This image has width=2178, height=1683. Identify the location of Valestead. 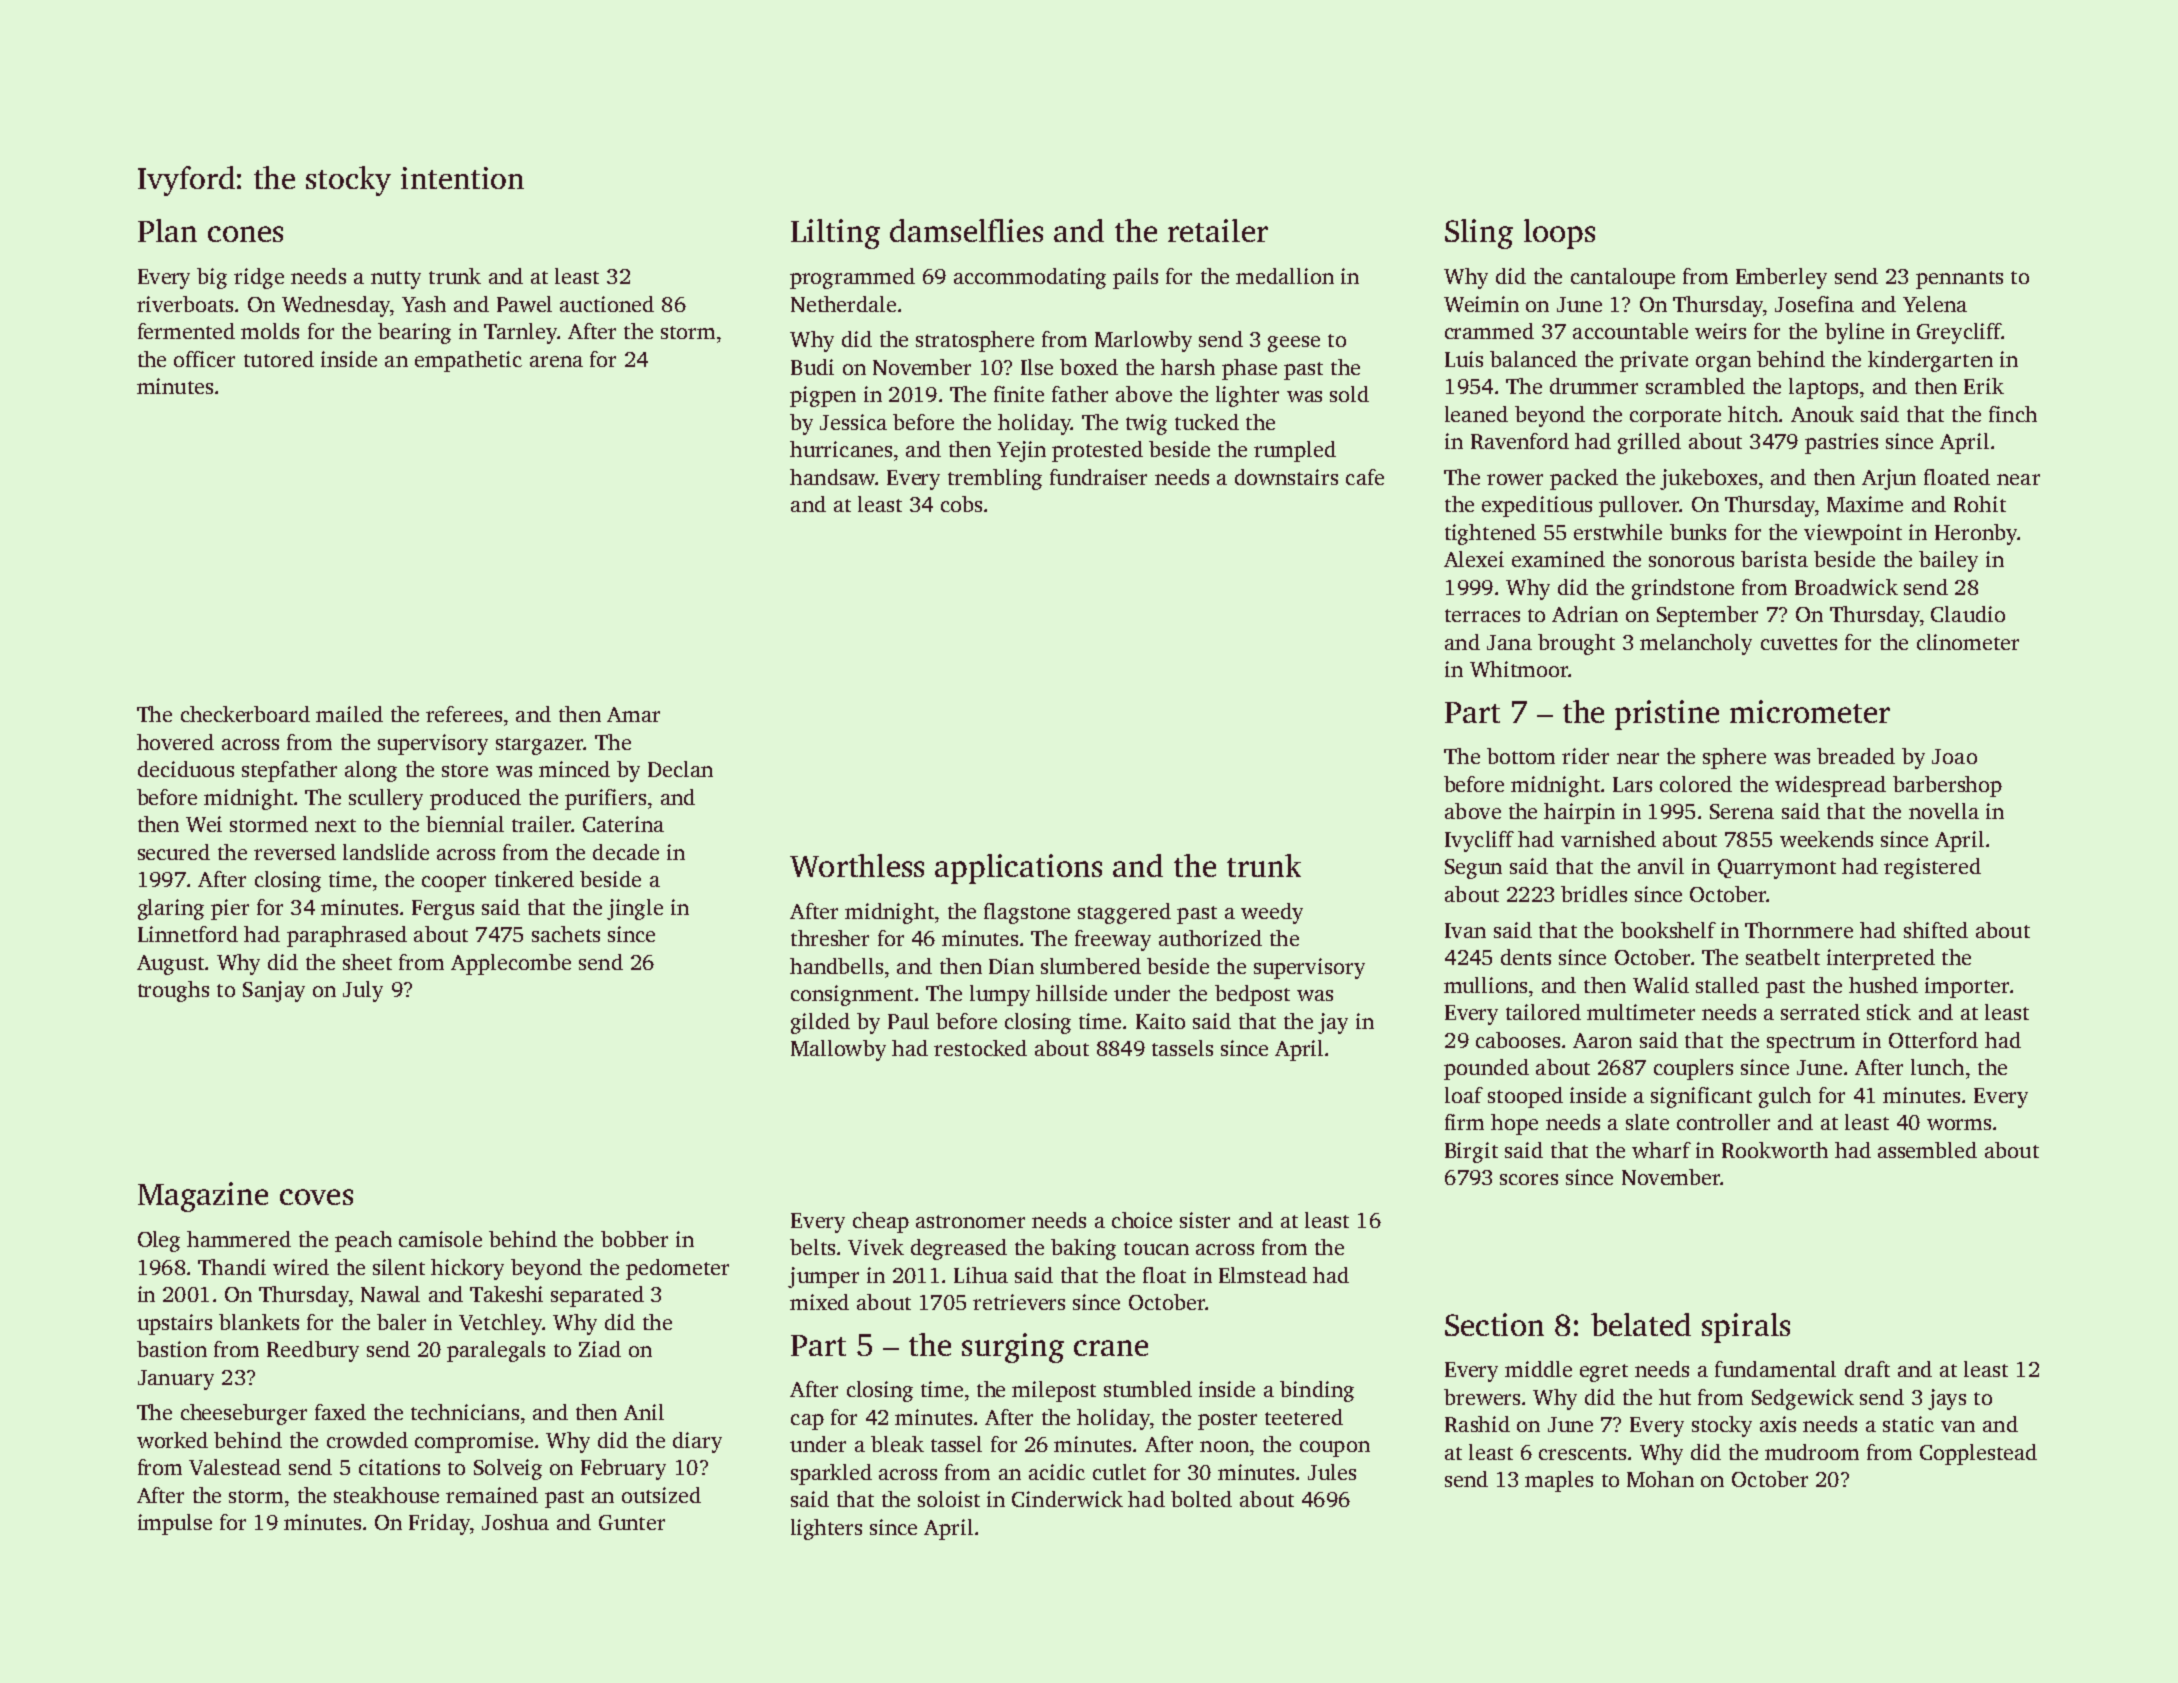
(235, 1467).
